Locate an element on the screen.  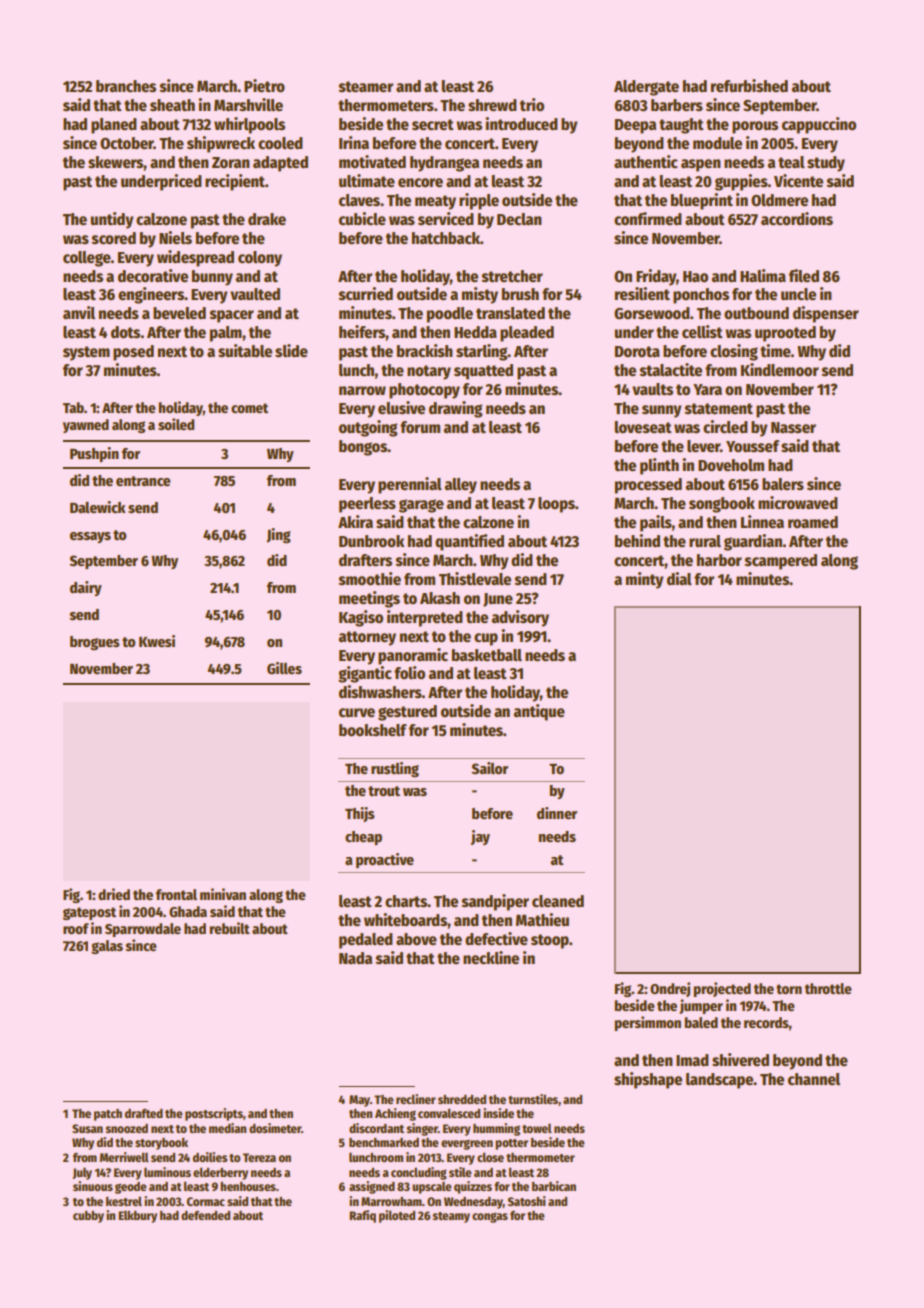
Tereza is located at coordinates (259, 1157).
